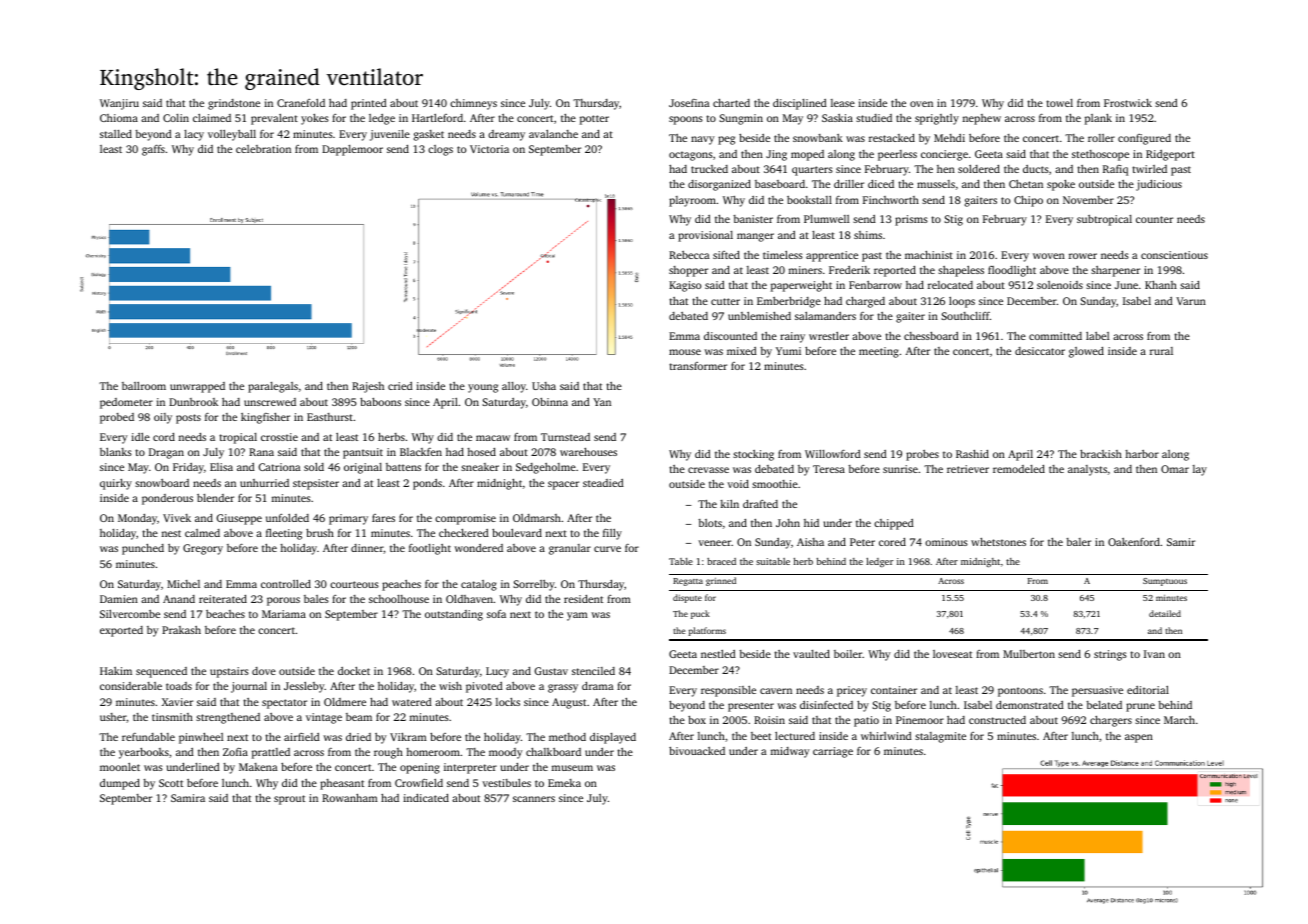  I want to click on shopper, so click(688, 271).
